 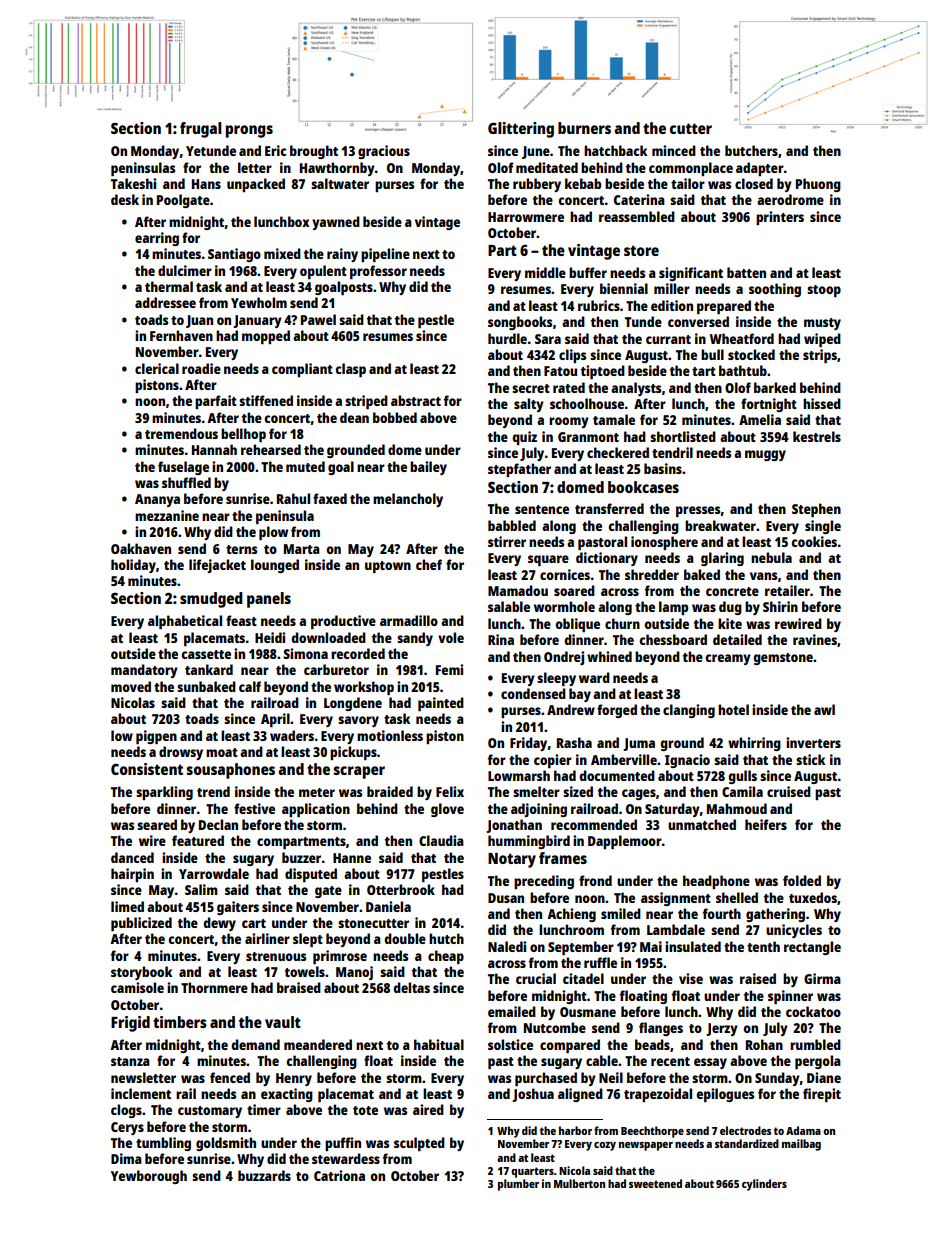 I want to click on crucial, so click(x=536, y=978).
